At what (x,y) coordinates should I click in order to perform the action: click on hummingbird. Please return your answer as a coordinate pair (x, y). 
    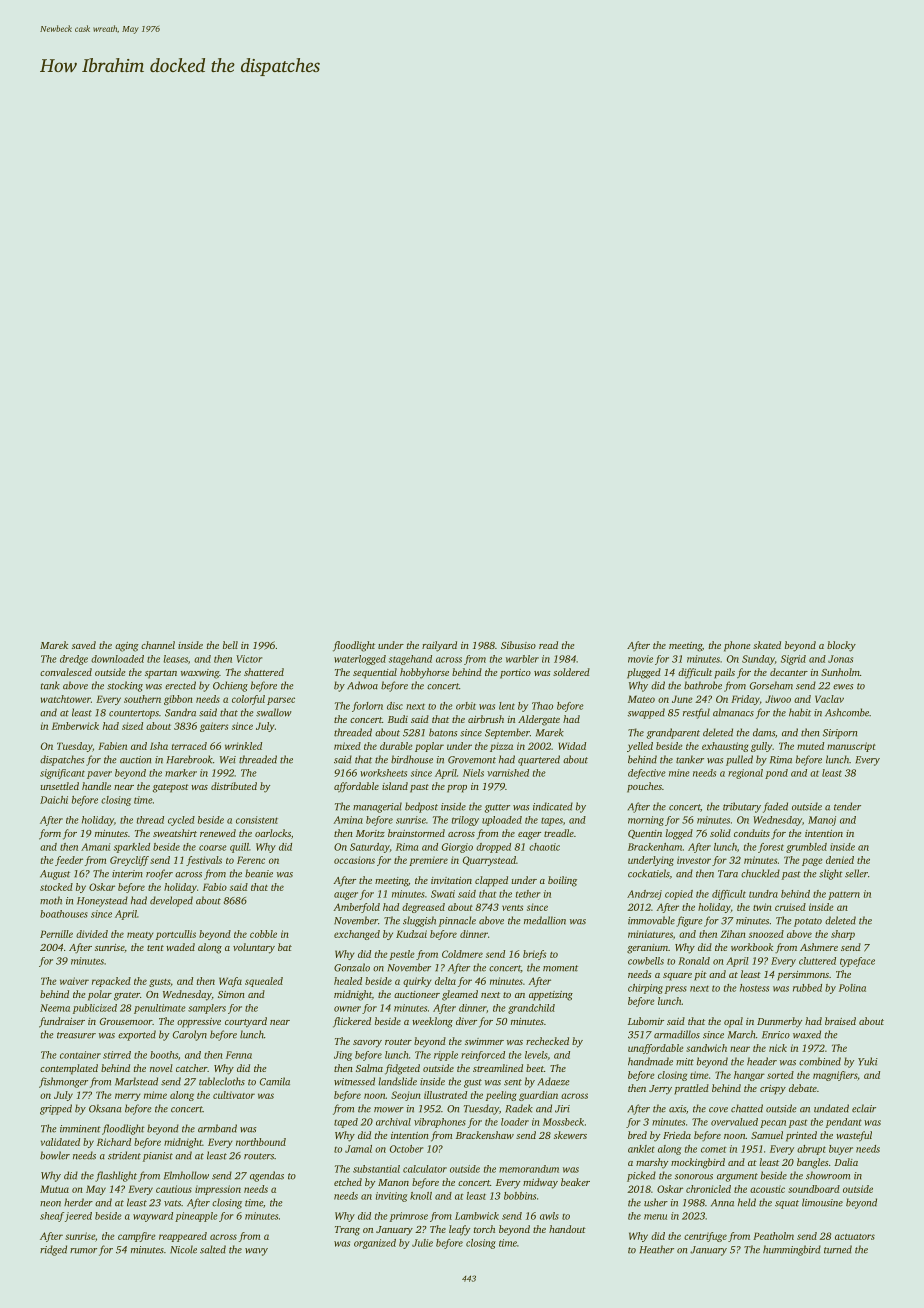
    Looking at the image, I should click on (792, 1250).
